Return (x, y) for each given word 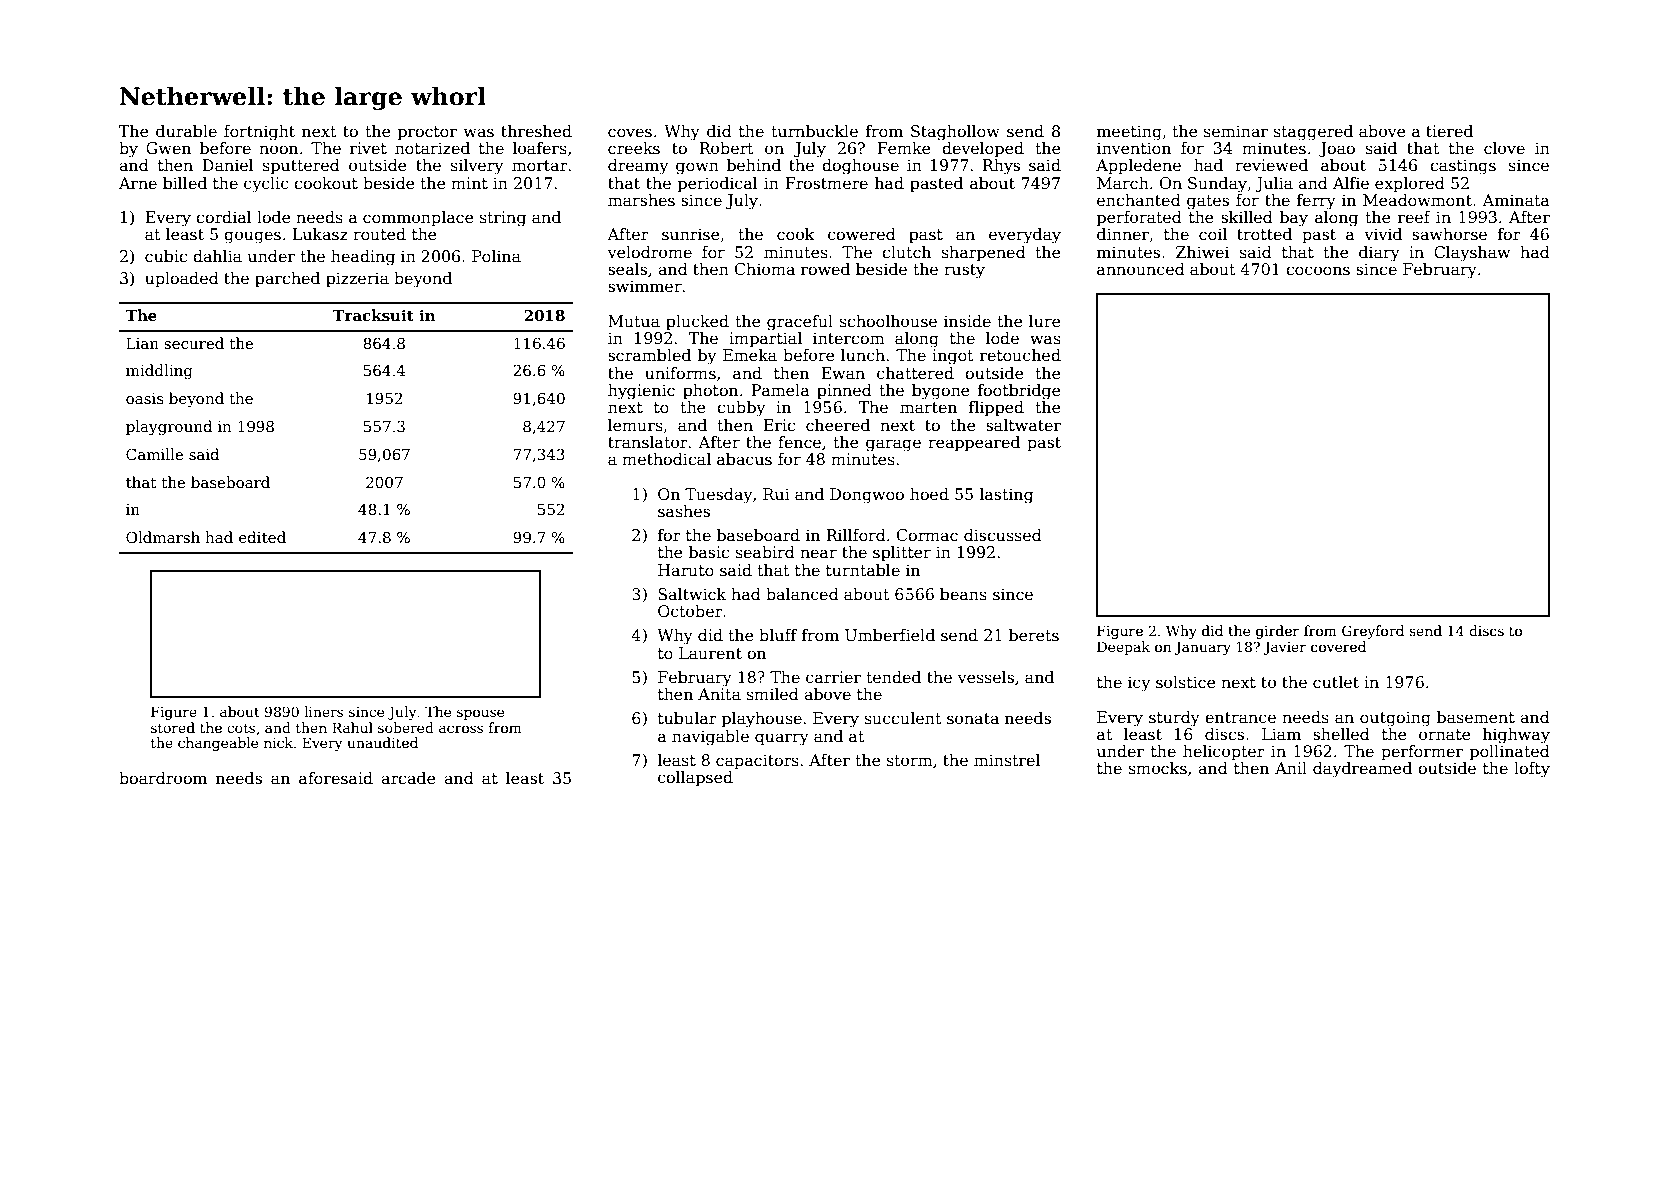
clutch (906, 252)
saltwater (1023, 425)
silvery (477, 167)
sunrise (691, 234)
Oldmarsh (163, 537)
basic (709, 552)
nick (278, 742)
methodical (666, 459)
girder (1277, 632)
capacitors (757, 762)
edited (262, 537)
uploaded (182, 280)
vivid (1383, 234)
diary (1379, 254)
